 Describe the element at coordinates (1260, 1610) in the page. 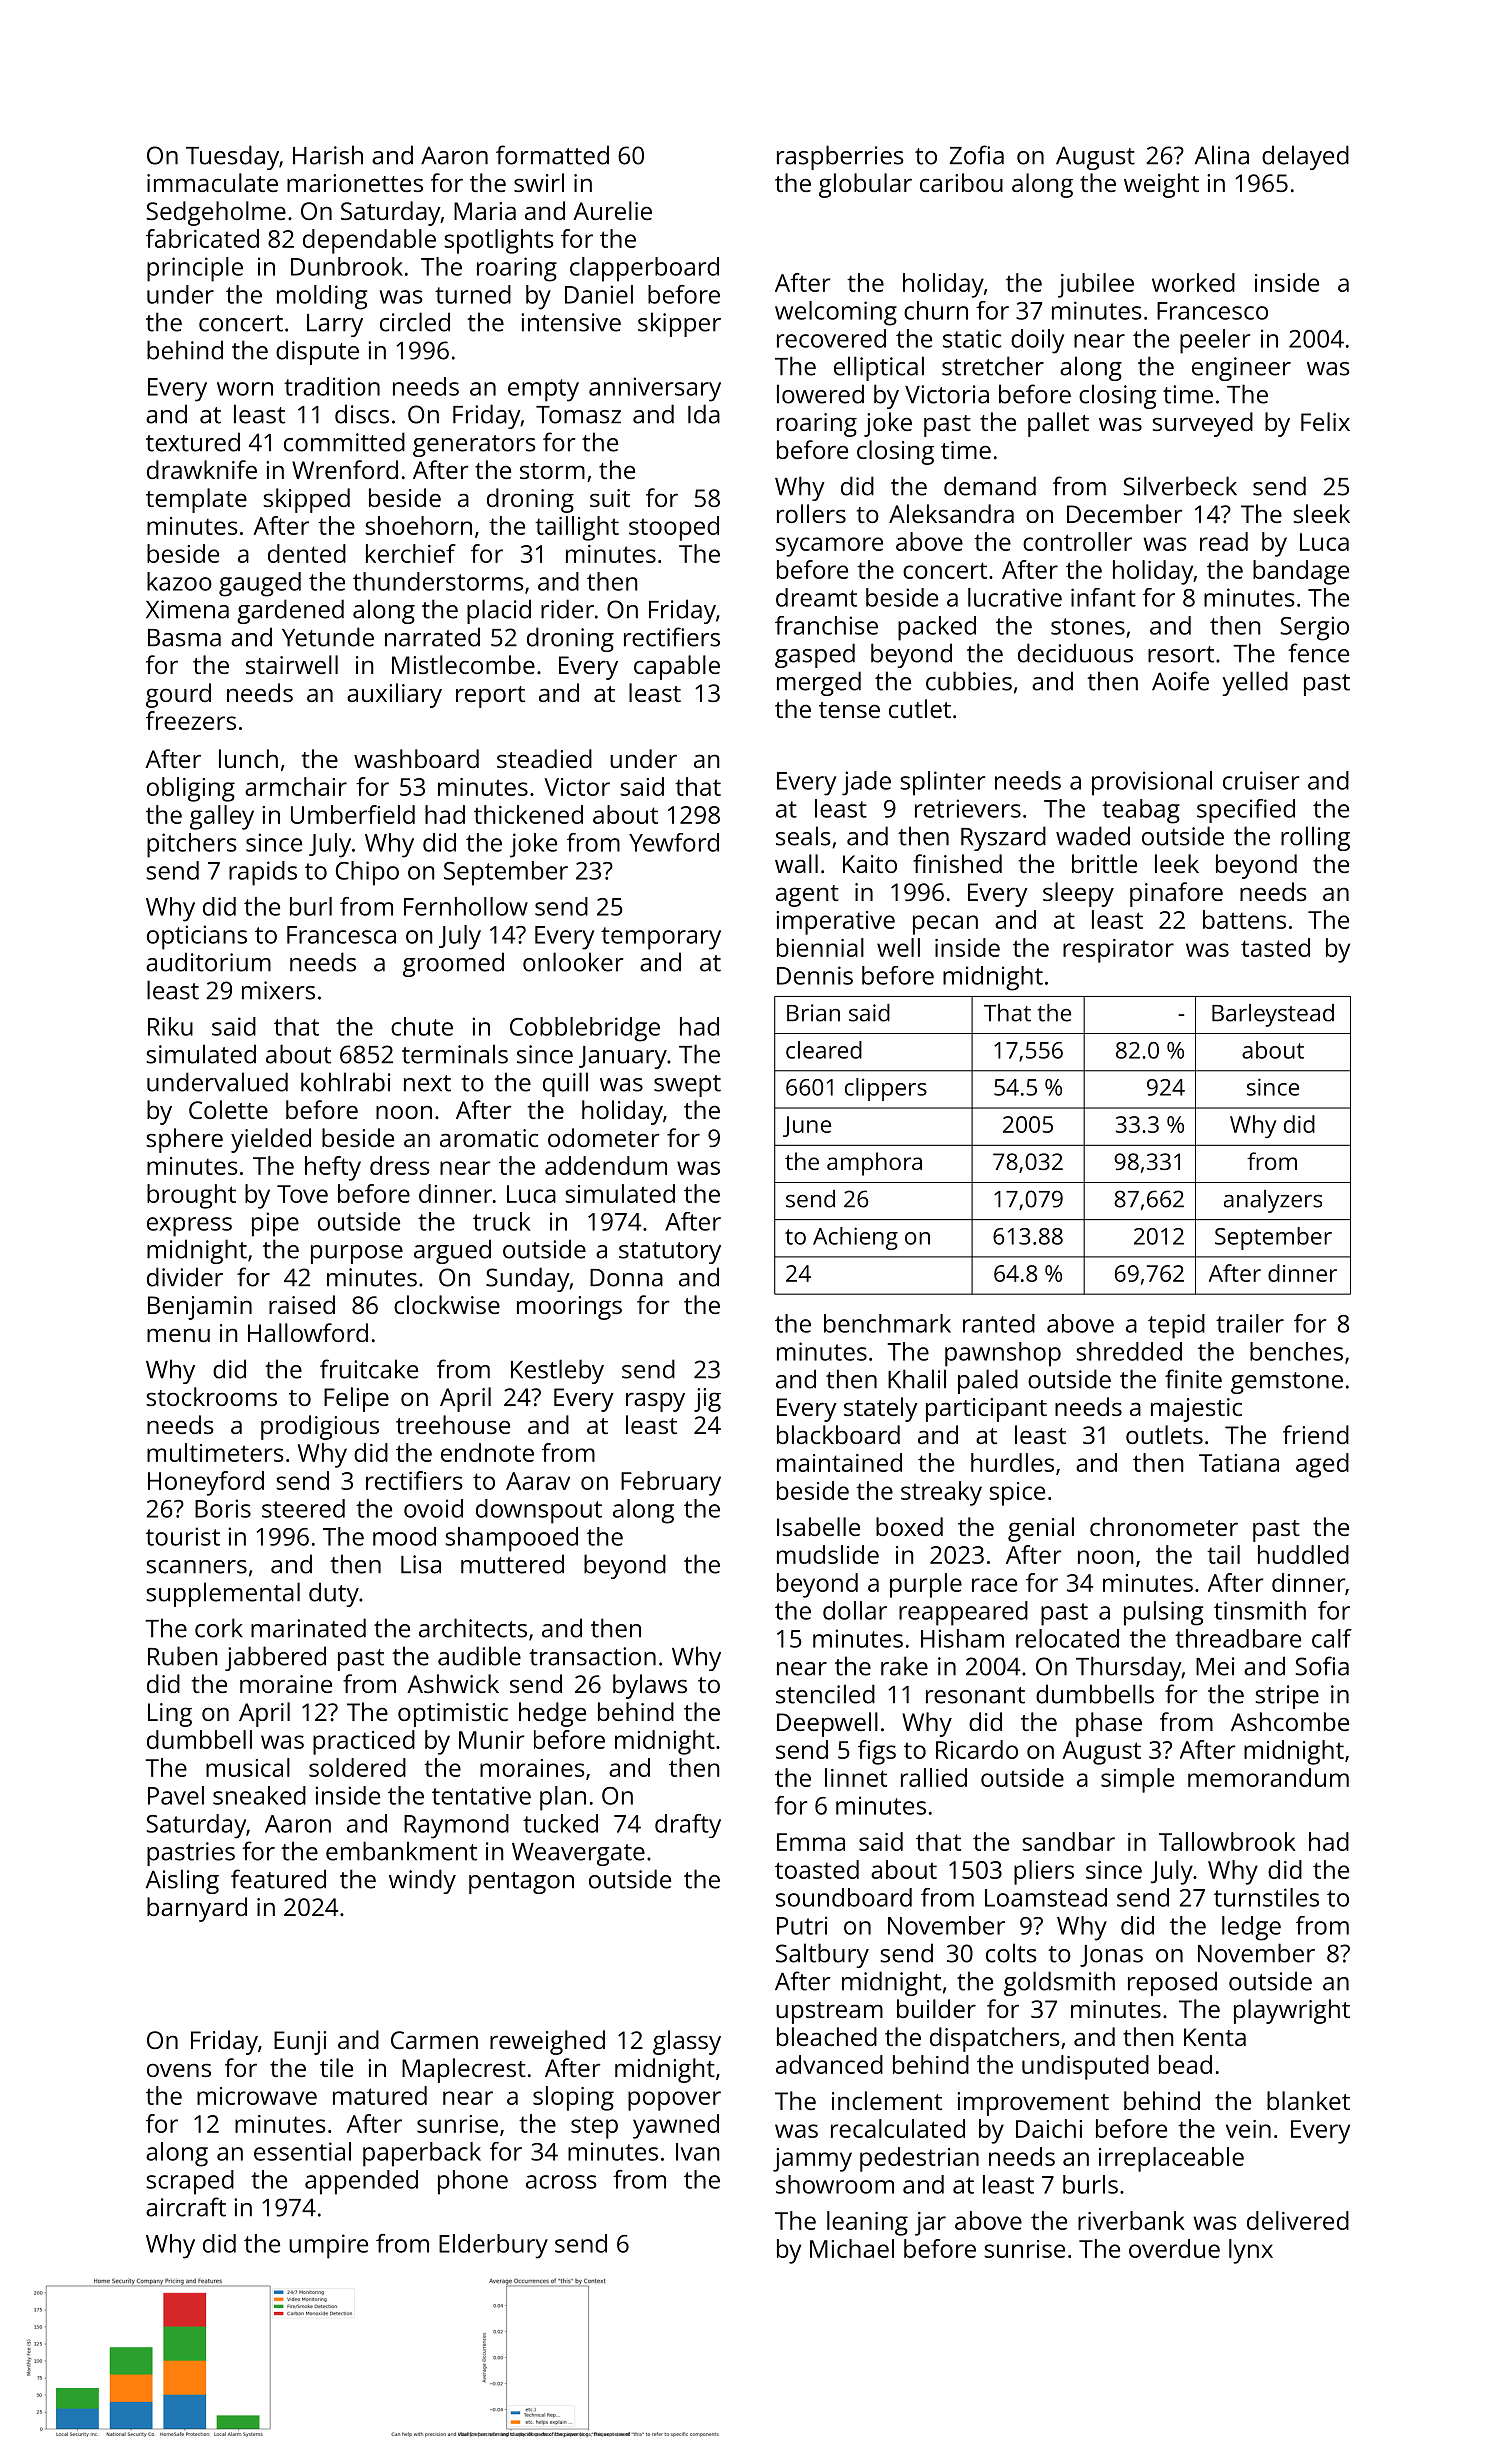

I see `tinsmith` at that location.
